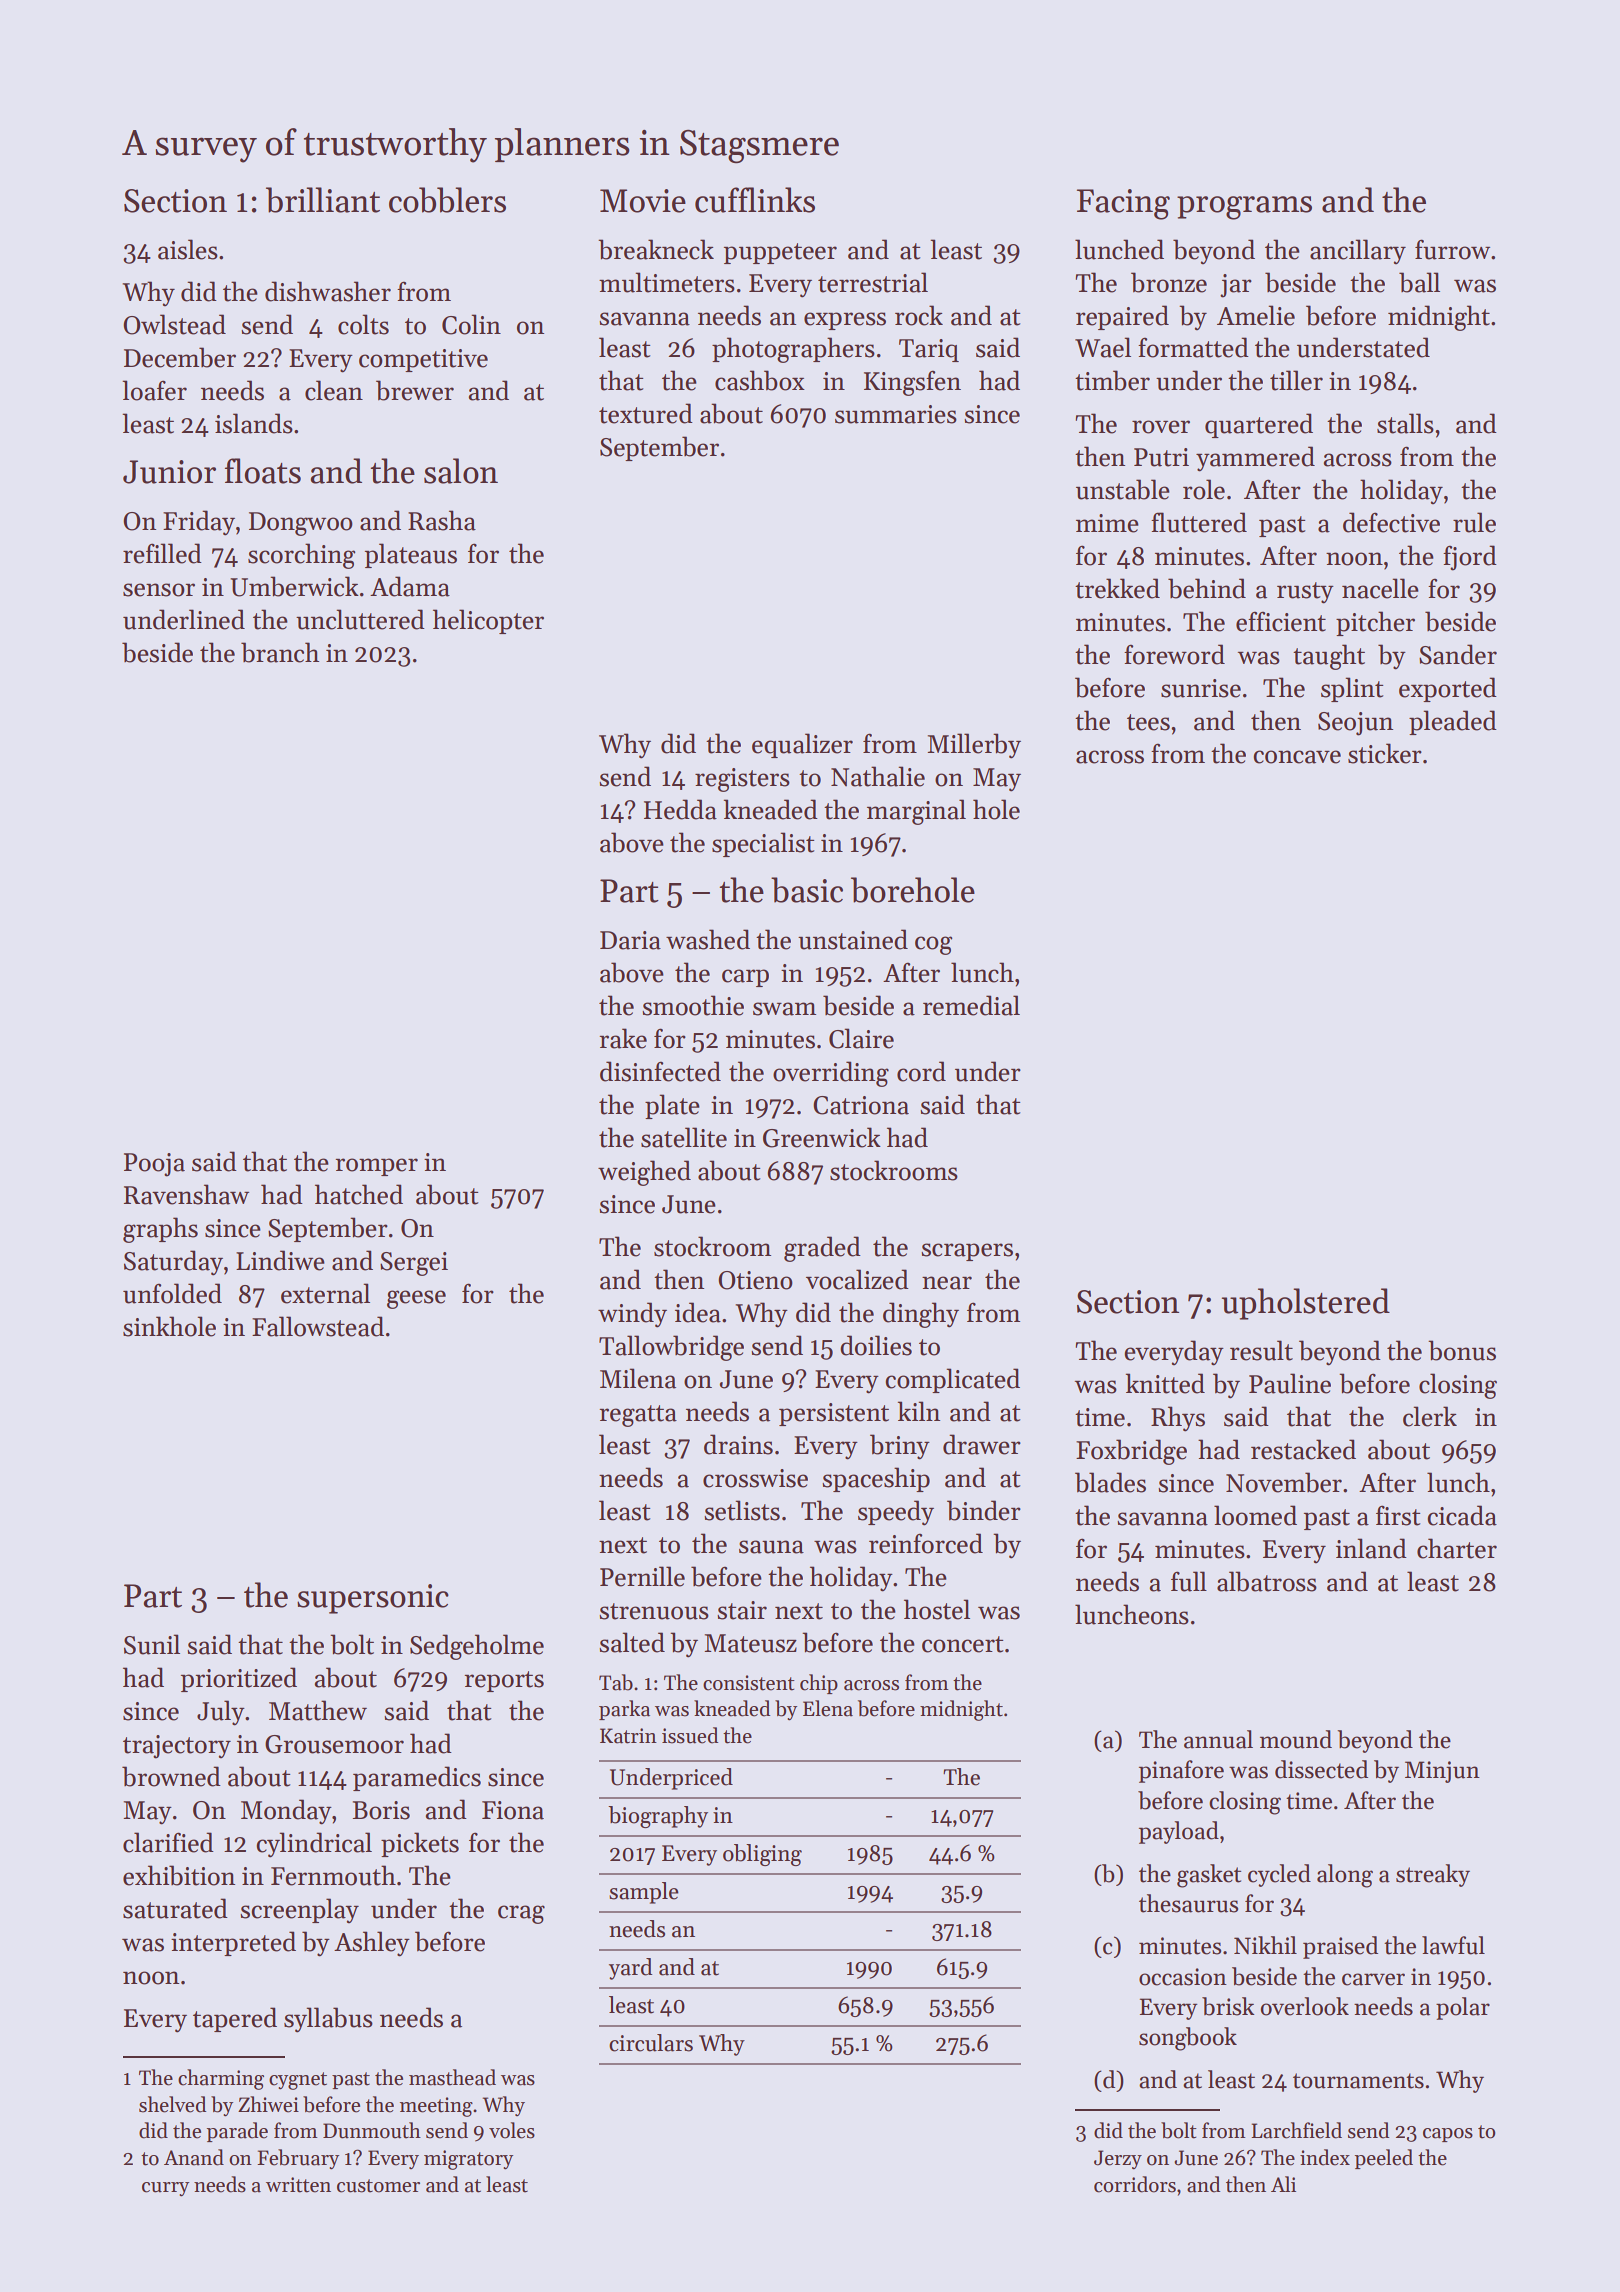 This screenshot has width=1620, height=2292. What do you see at coordinates (188, 249) in the screenshot?
I see `aisles` at bounding box center [188, 249].
